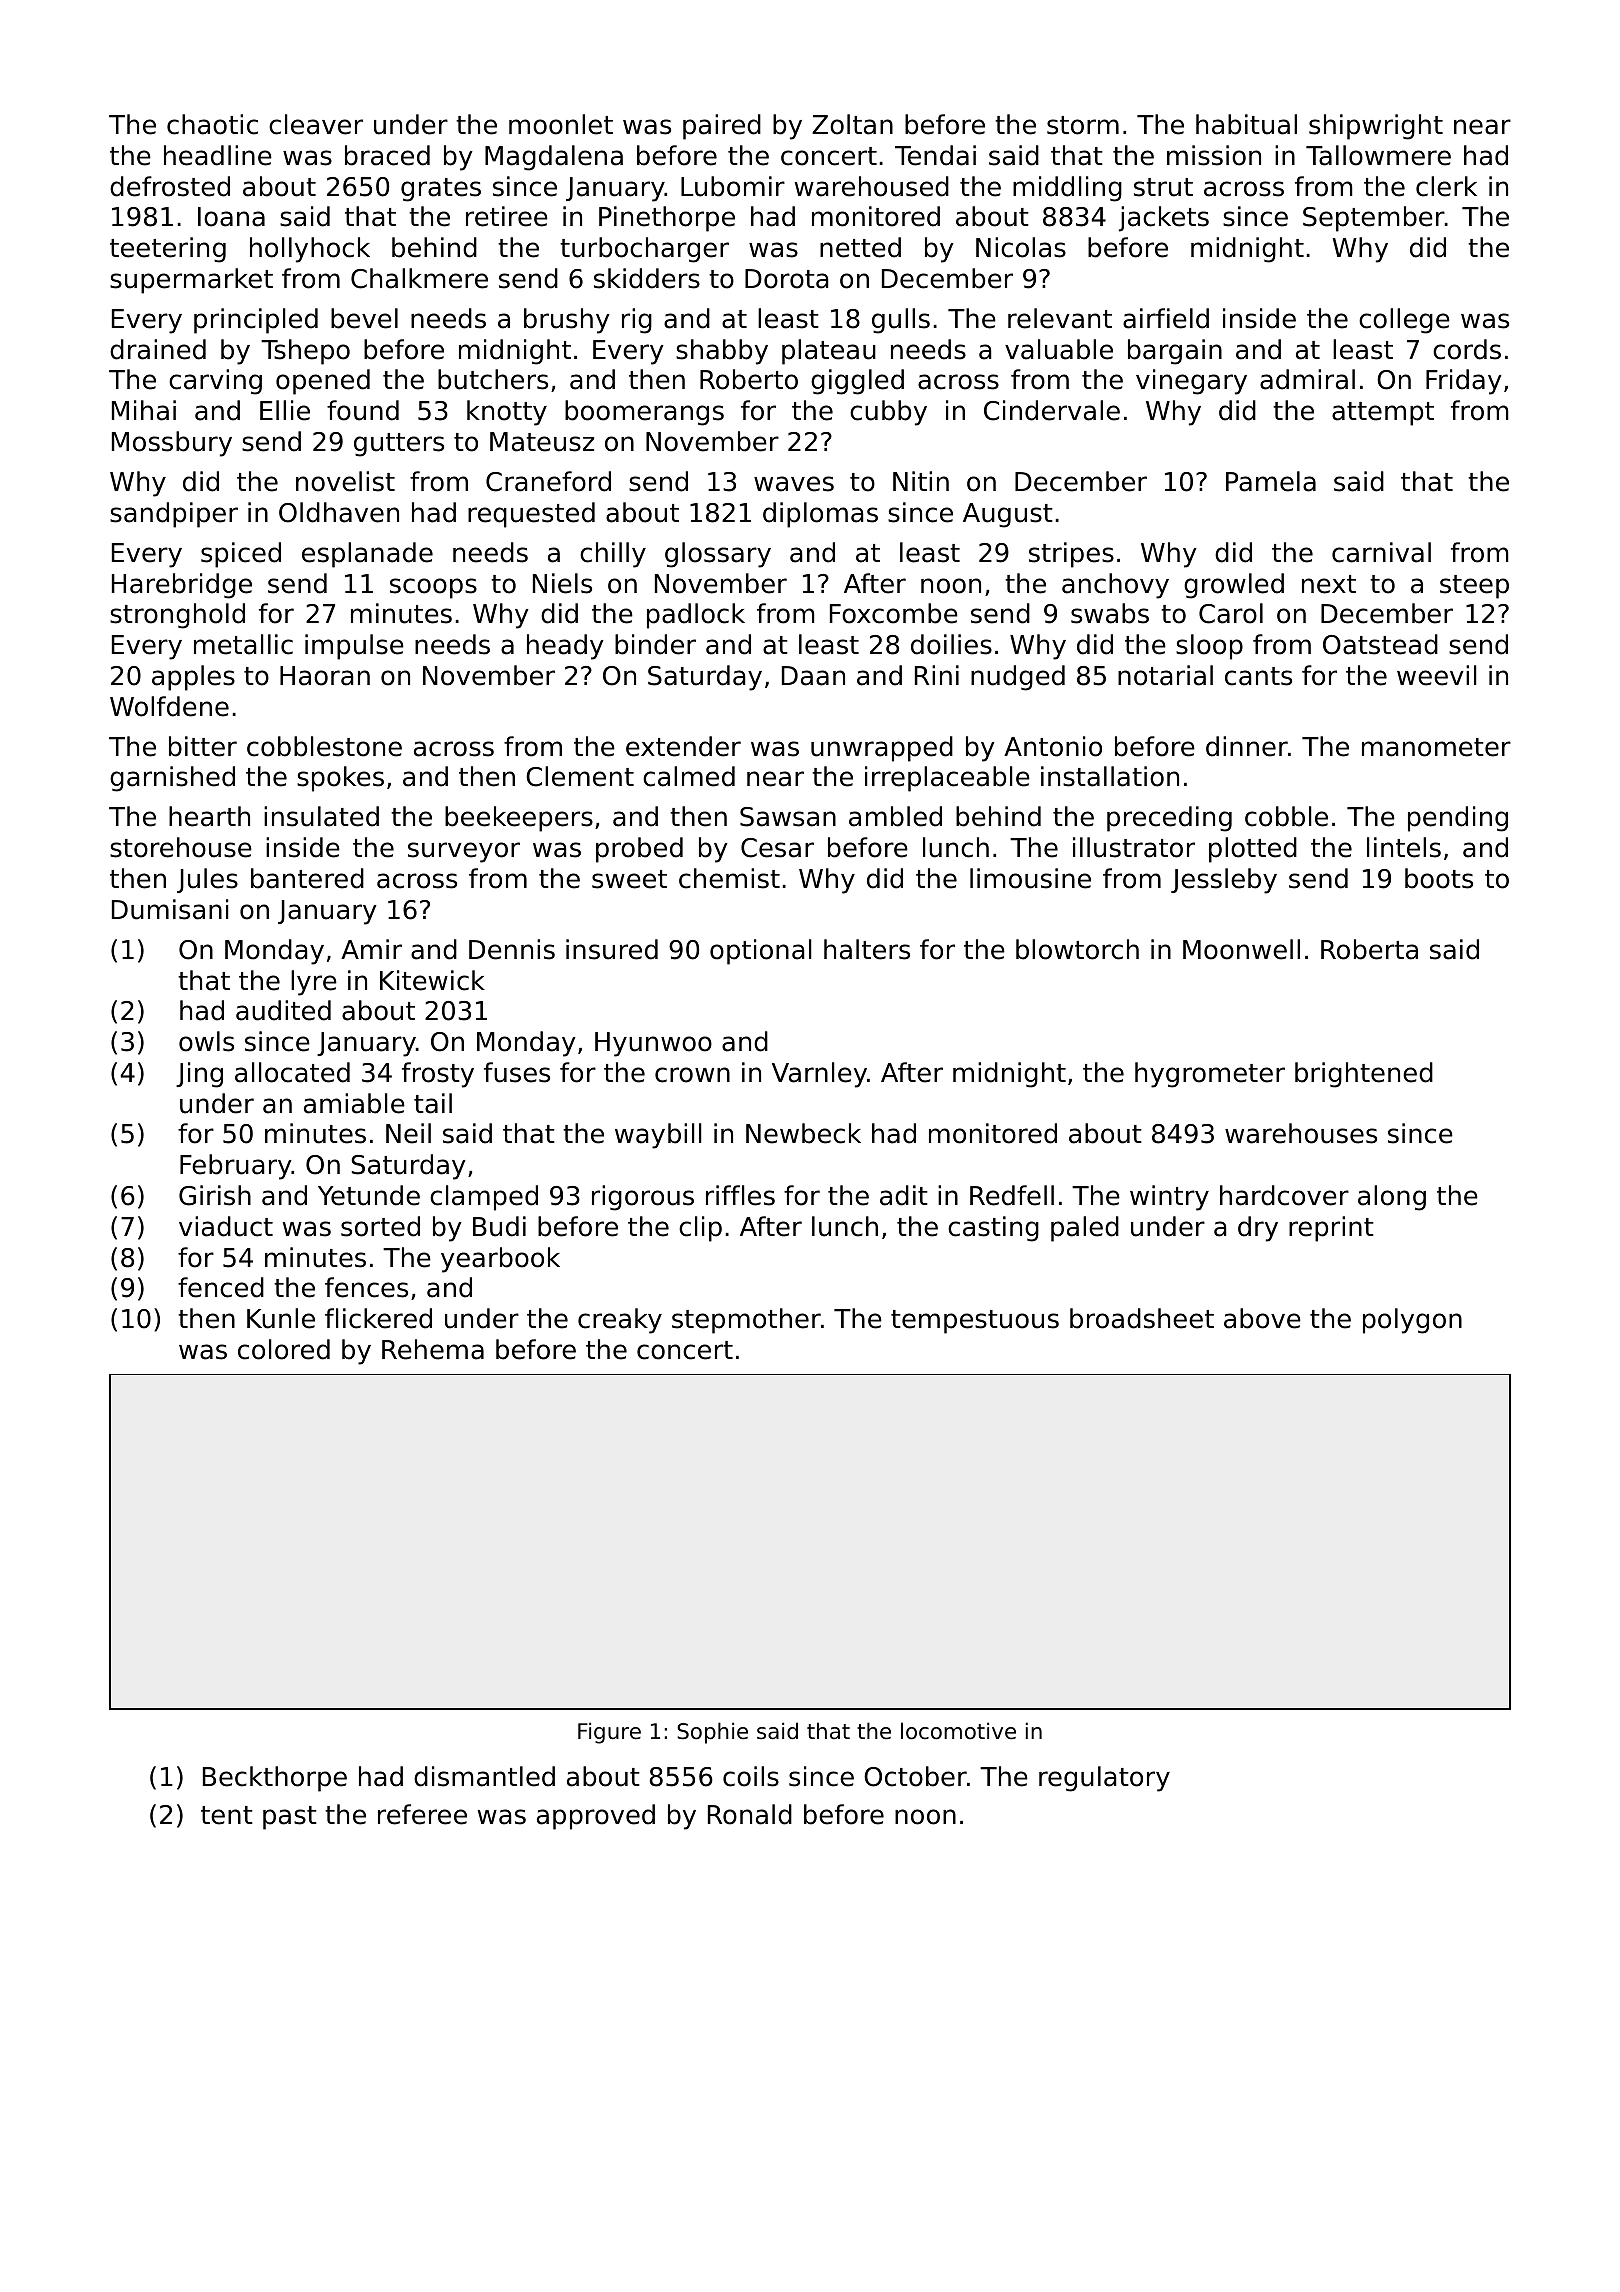  I want to click on above, so click(1262, 1318).
